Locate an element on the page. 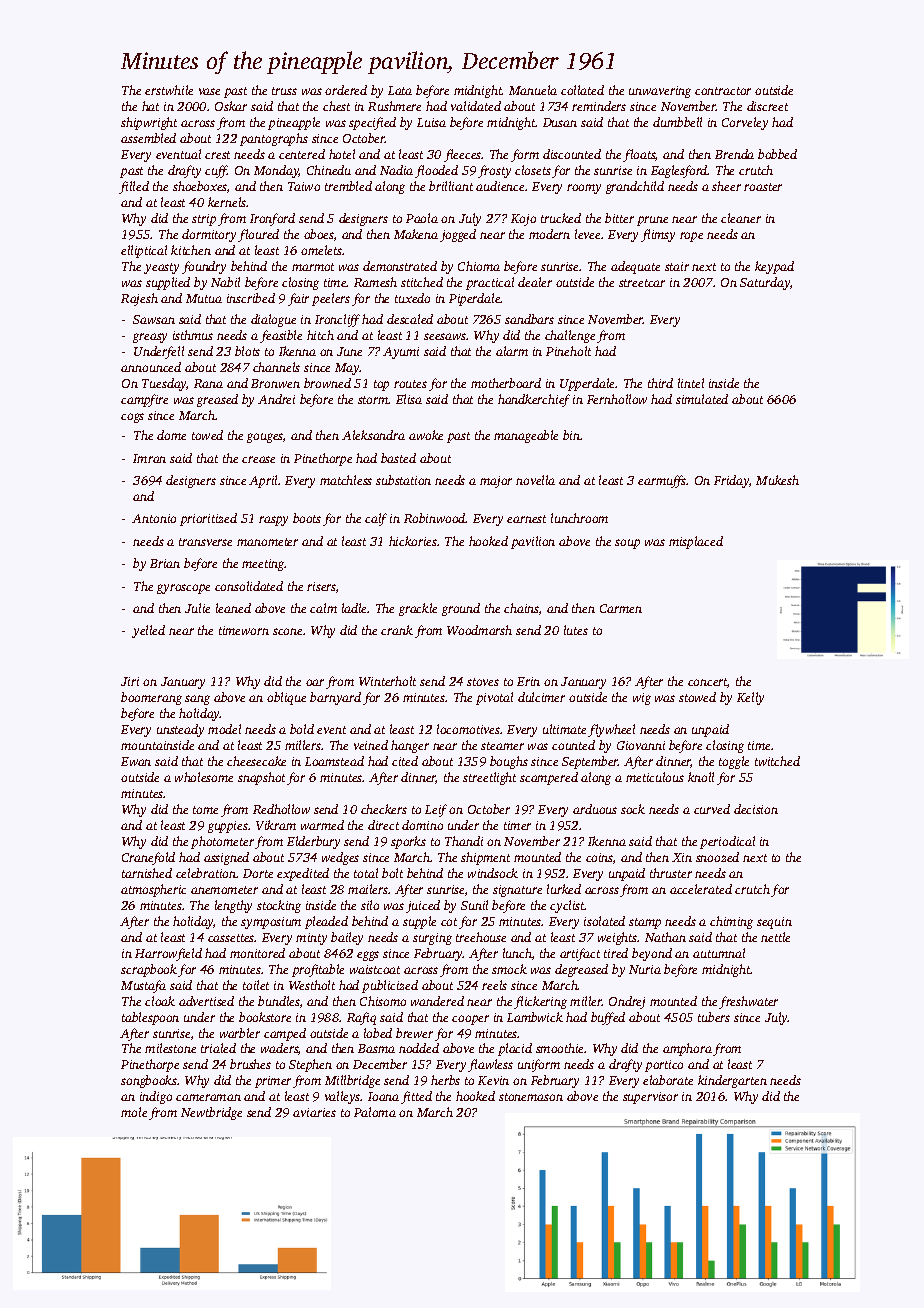 This document has width=924, height=1308. roaster is located at coordinates (763, 187).
